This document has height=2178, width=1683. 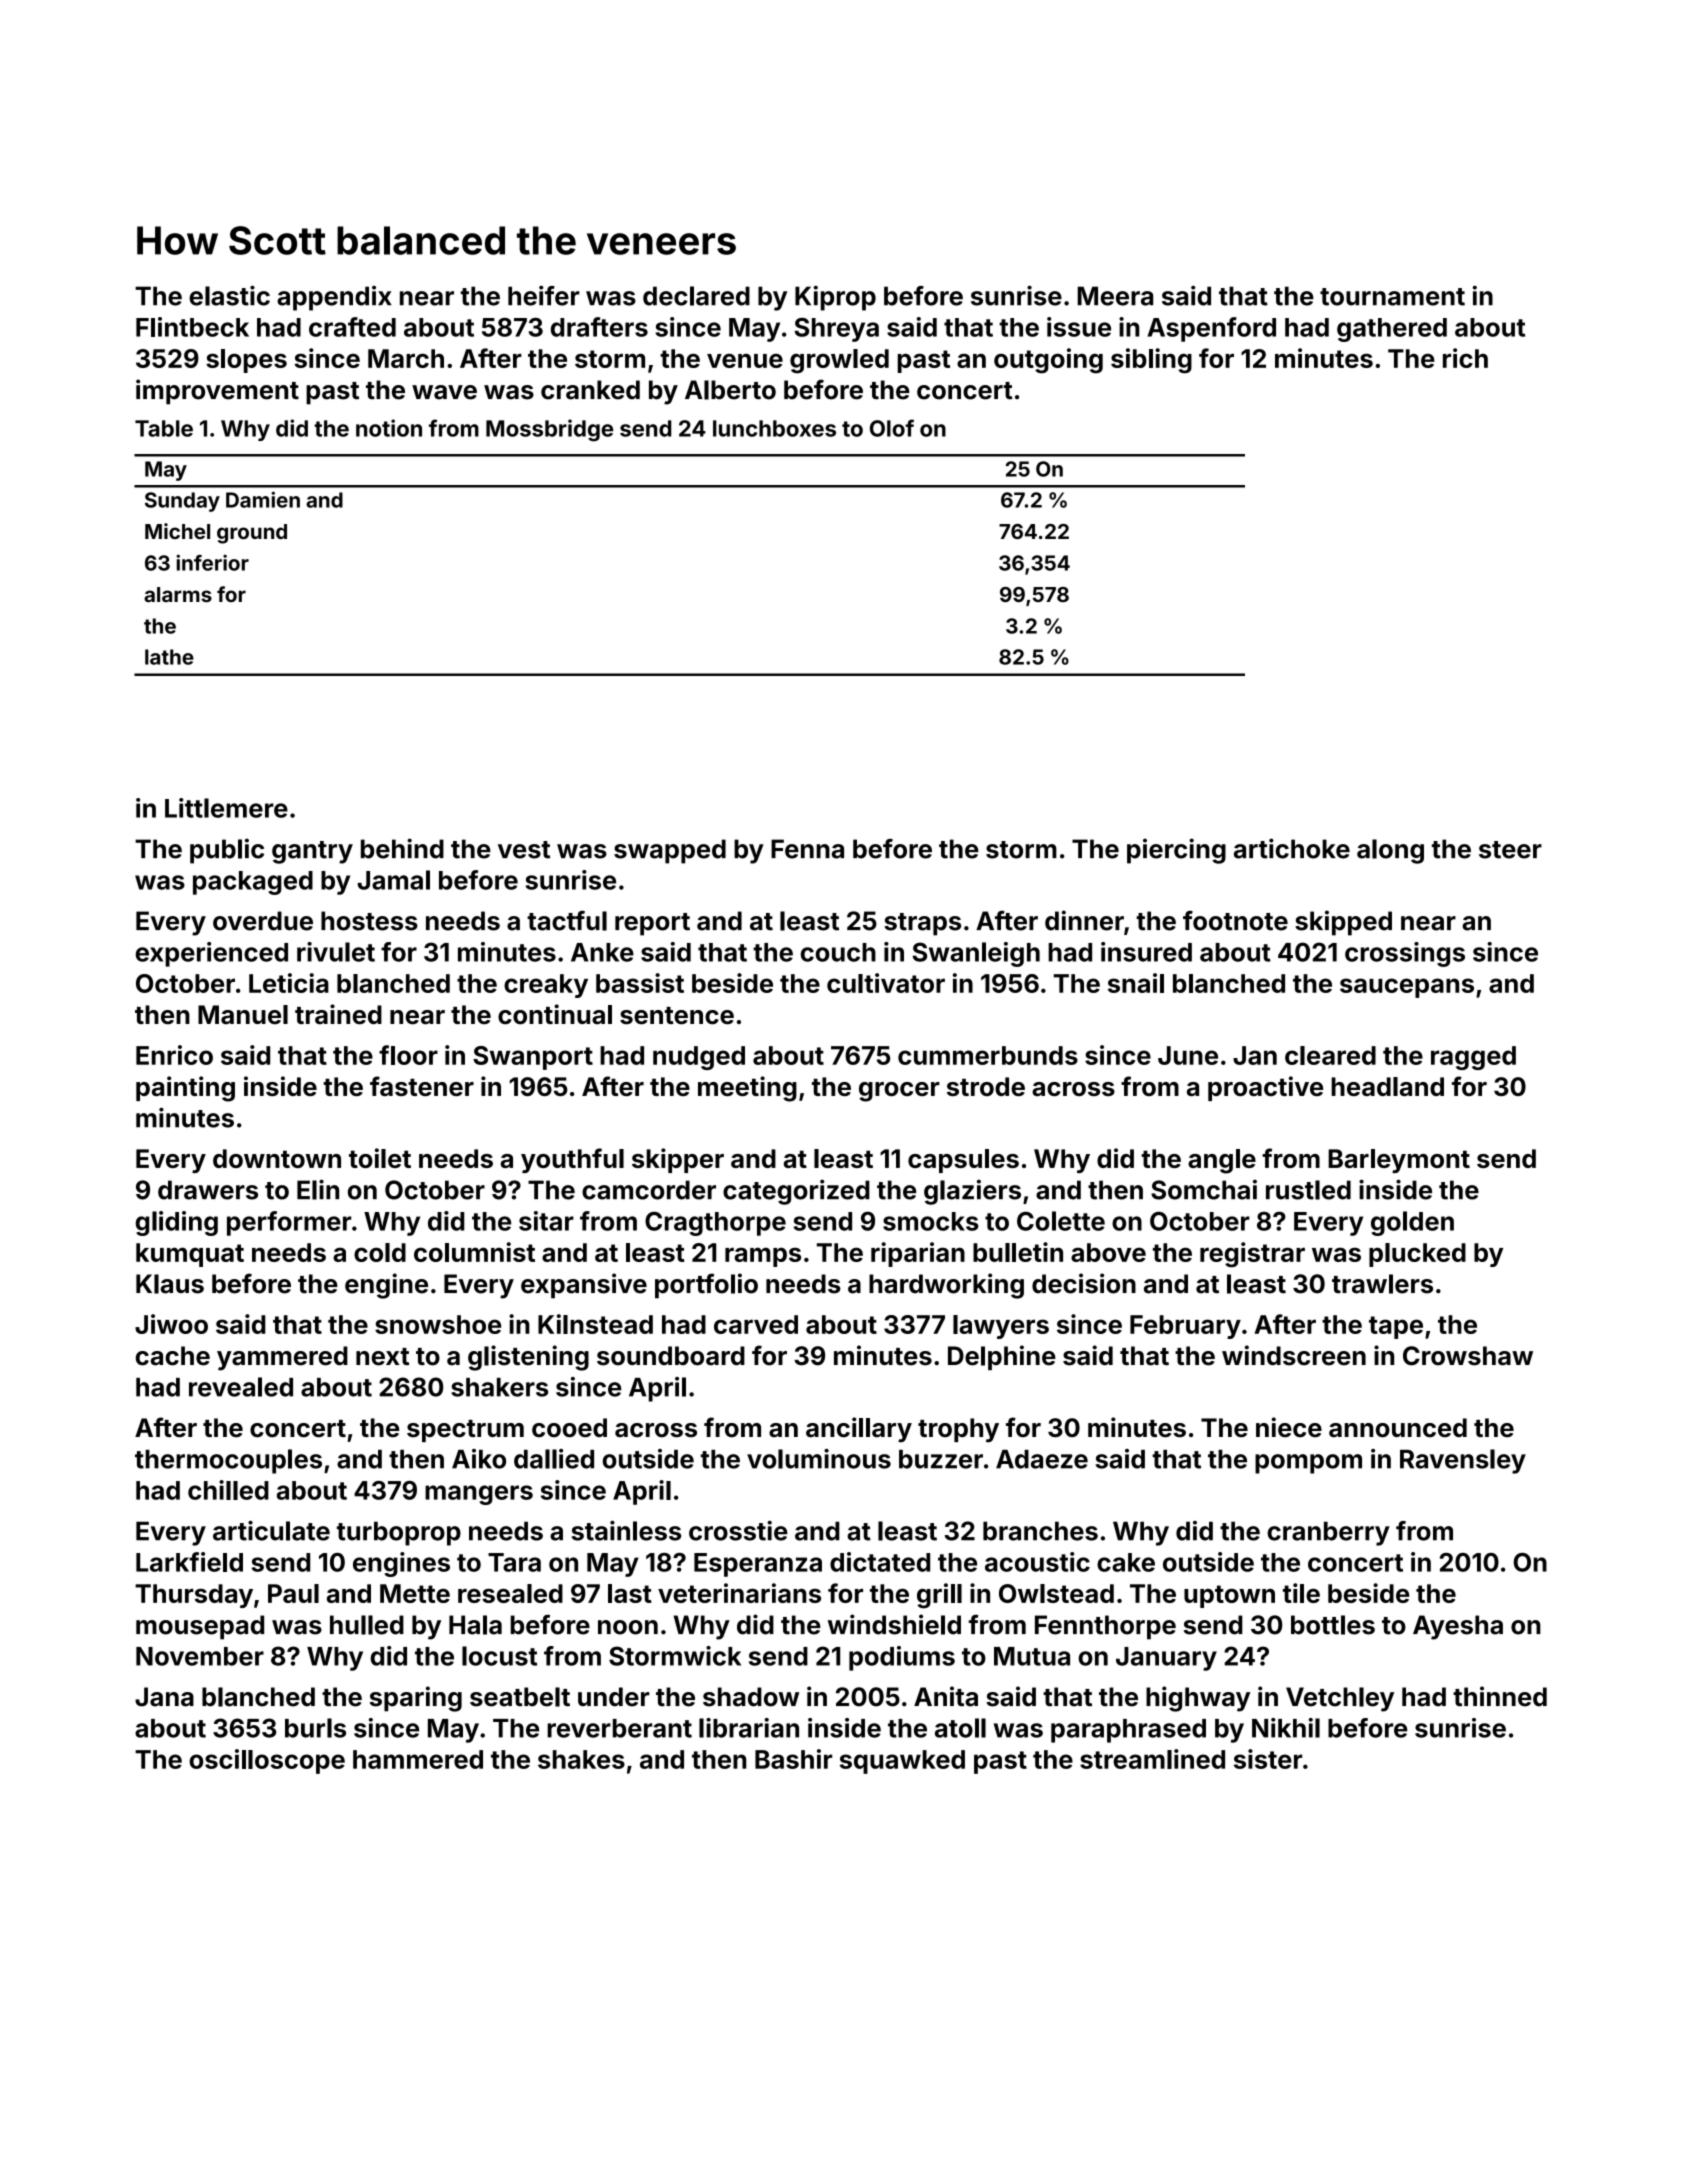 What do you see at coordinates (544, 295) in the document?
I see `heifer` at bounding box center [544, 295].
